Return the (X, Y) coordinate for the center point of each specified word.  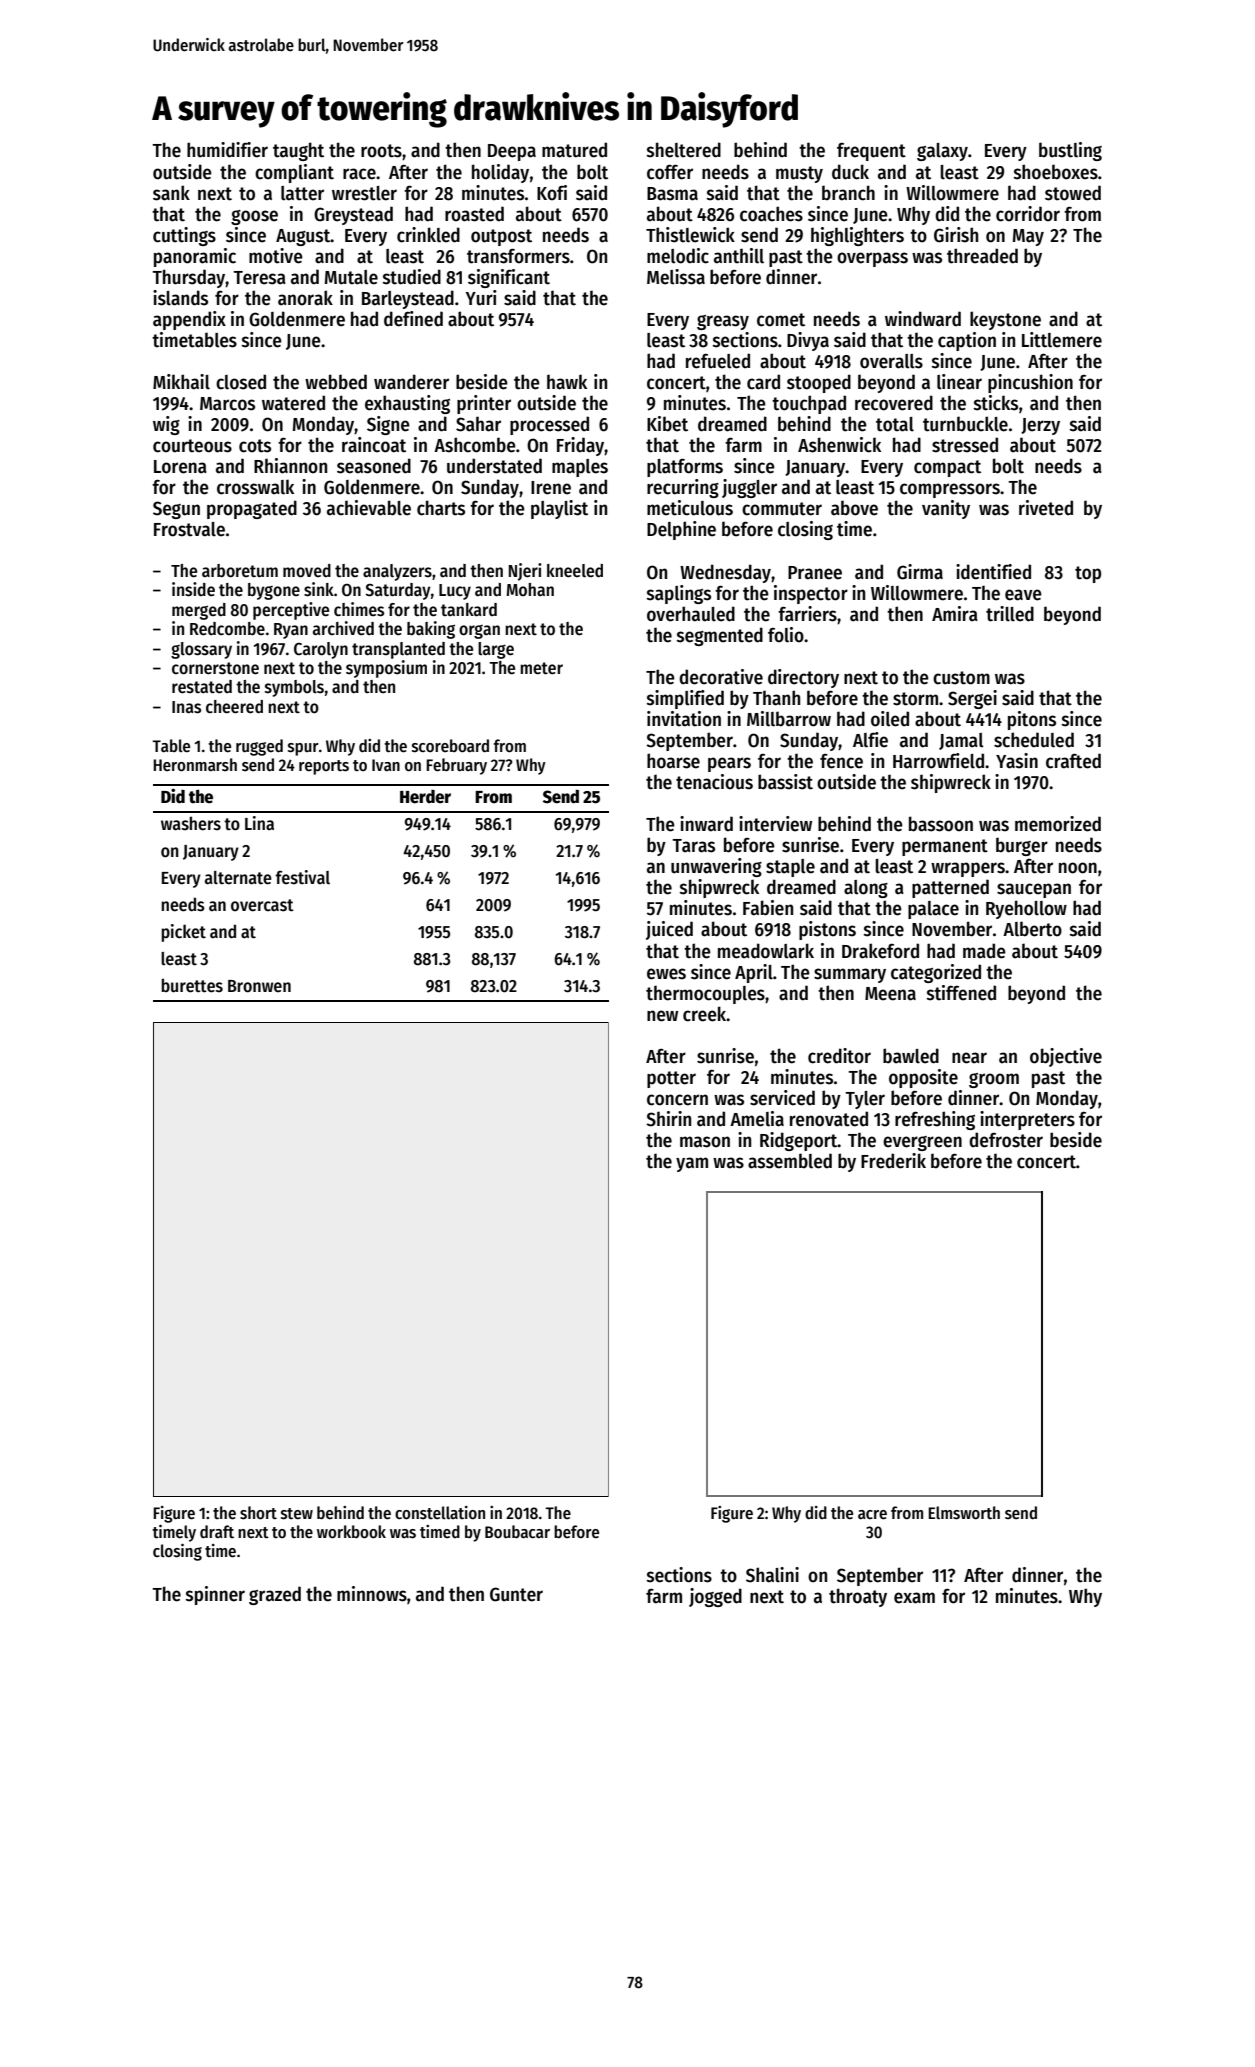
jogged (715, 1597)
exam (914, 1598)
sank (171, 193)
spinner (215, 1595)
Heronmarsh (195, 765)
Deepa (512, 152)
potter (671, 1079)
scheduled (1034, 740)
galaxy (942, 152)
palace (933, 910)
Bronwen (259, 986)
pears (729, 764)
